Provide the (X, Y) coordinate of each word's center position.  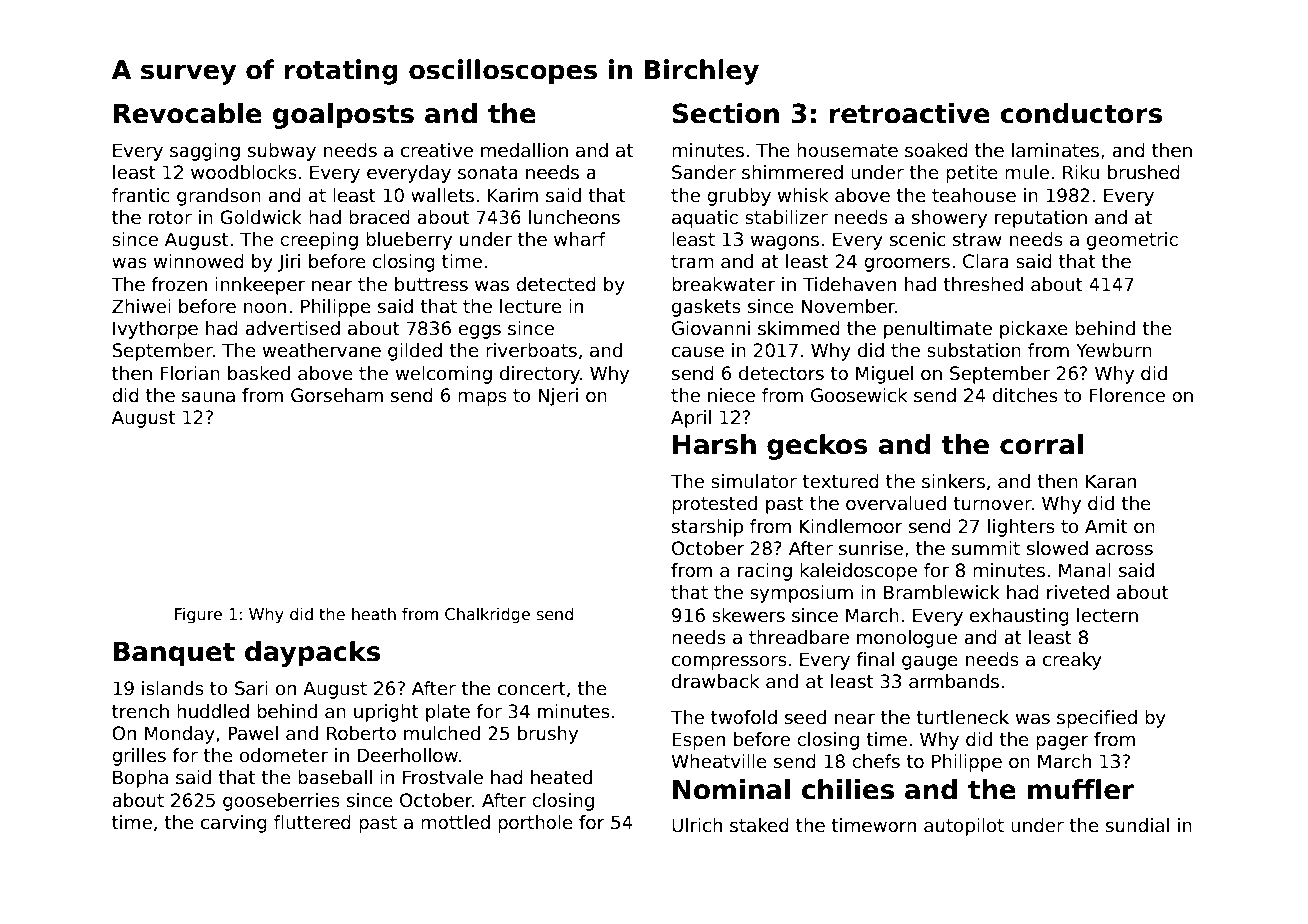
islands (173, 688)
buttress (431, 284)
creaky (1072, 661)
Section (726, 113)
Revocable (188, 113)
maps (482, 398)
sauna (208, 397)
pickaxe (1034, 330)
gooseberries (281, 802)
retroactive (910, 113)
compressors (729, 662)
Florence (1127, 395)
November (848, 306)
